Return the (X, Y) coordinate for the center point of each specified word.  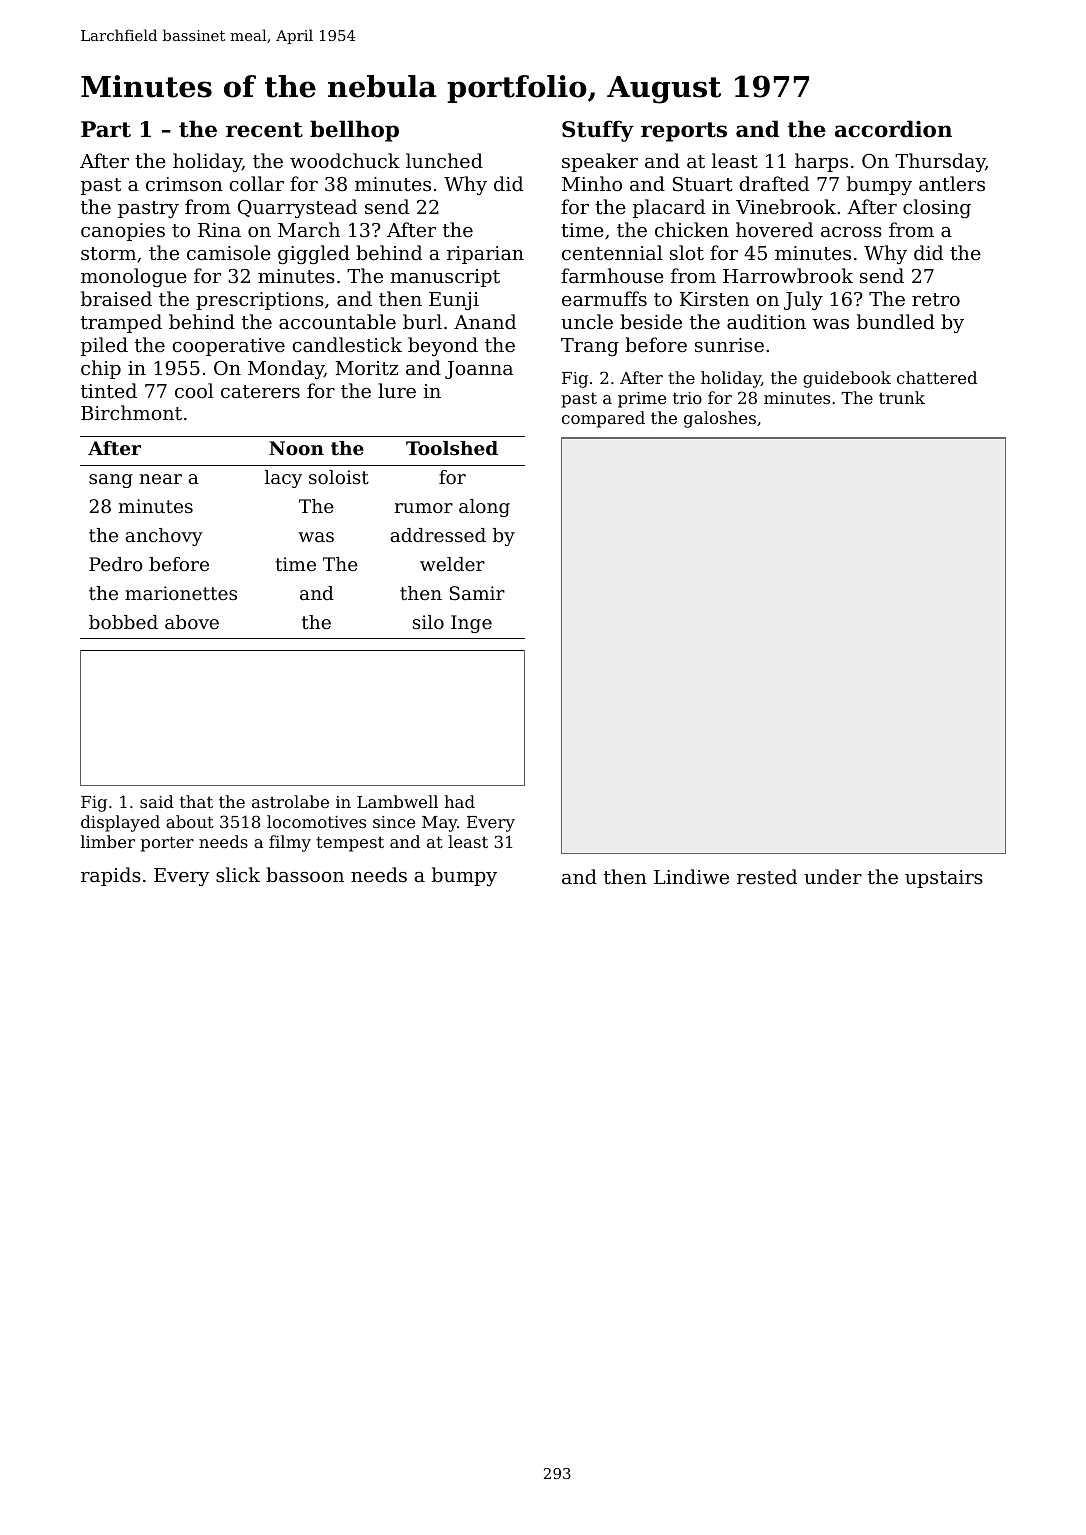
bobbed (123, 622)
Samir (477, 593)
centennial (612, 252)
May (439, 824)
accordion (893, 129)
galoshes (720, 419)
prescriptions (260, 301)
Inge (471, 624)
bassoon (305, 874)
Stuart (703, 184)
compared (603, 419)
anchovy (164, 537)
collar (256, 183)
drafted (774, 183)
